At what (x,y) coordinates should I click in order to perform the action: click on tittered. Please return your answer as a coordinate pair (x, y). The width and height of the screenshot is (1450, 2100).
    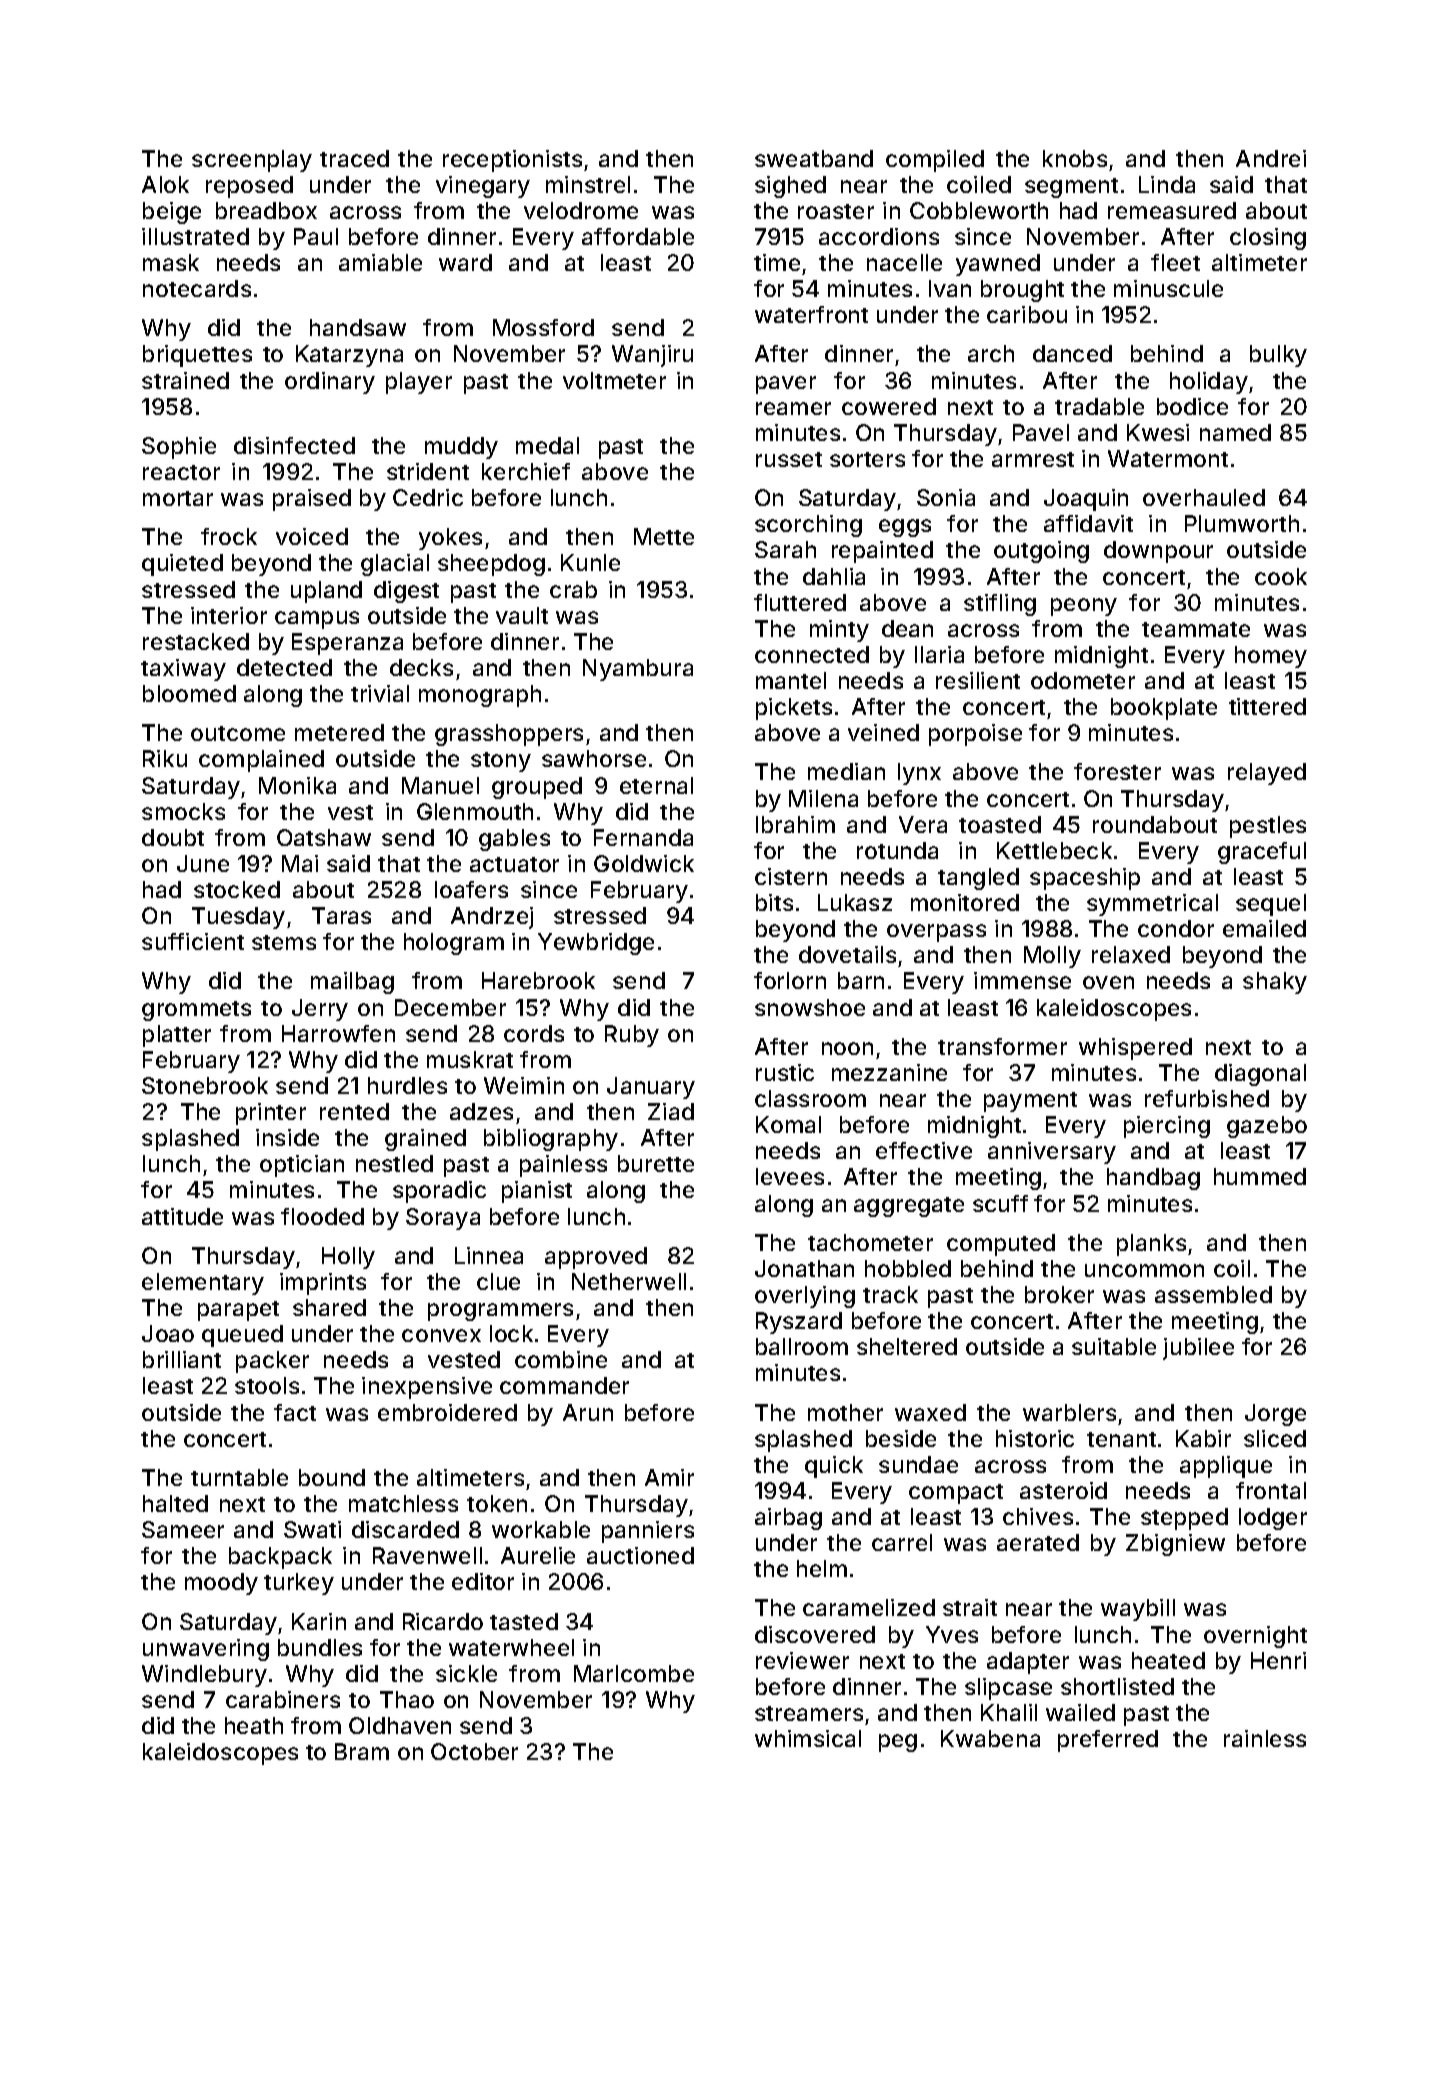
    Looking at the image, I should click on (1267, 706).
